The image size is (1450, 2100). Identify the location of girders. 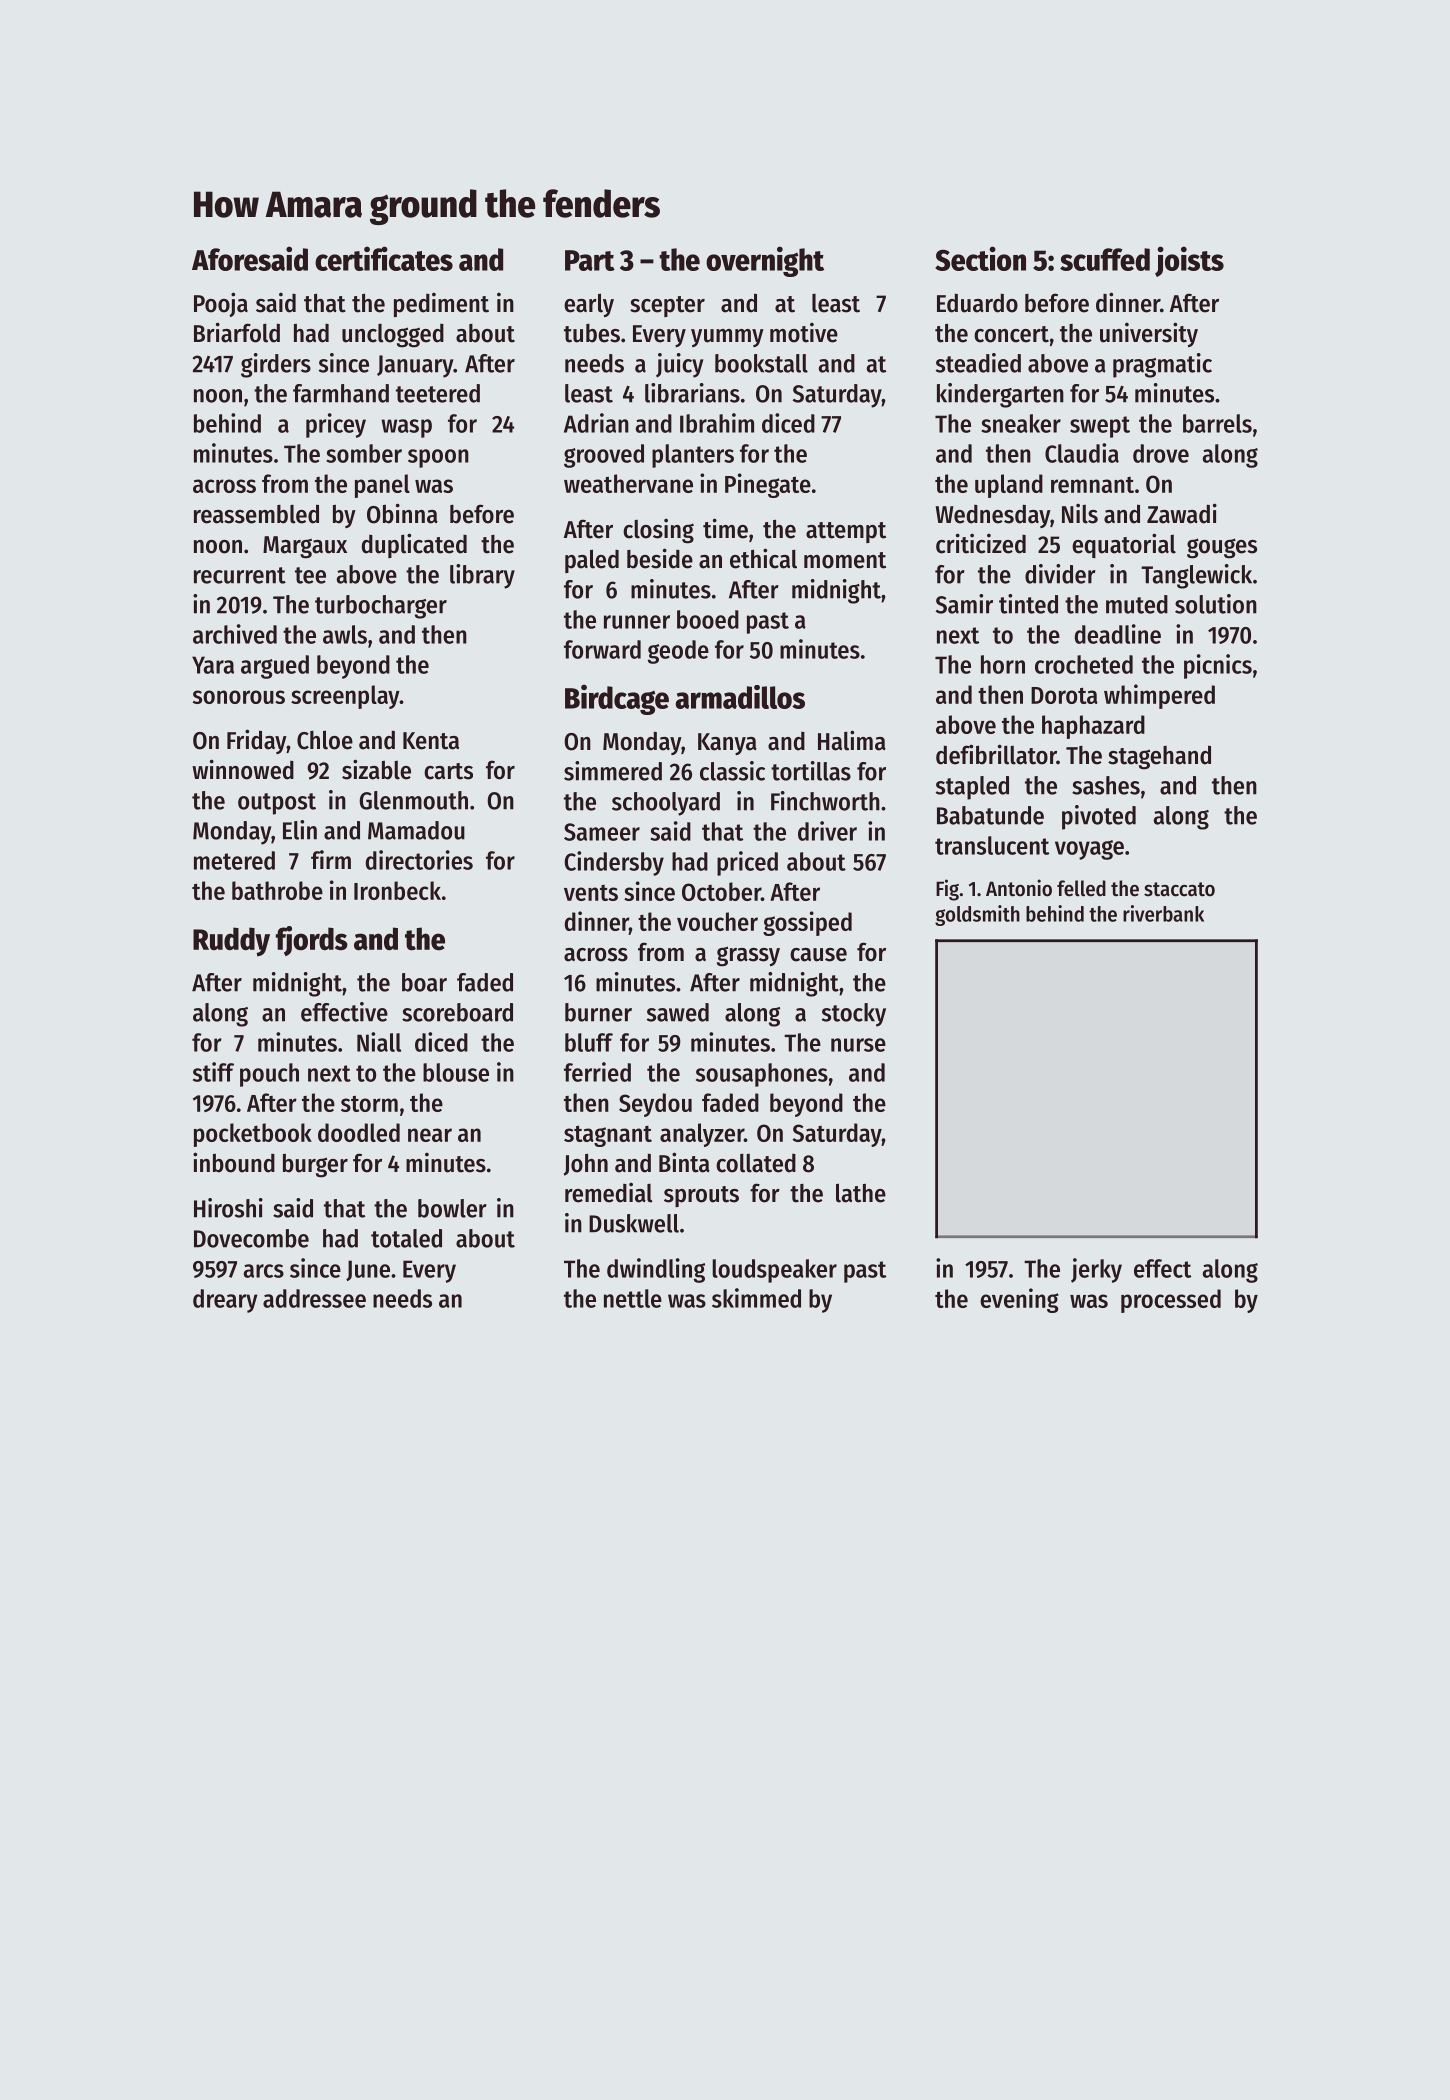
(276, 365).
